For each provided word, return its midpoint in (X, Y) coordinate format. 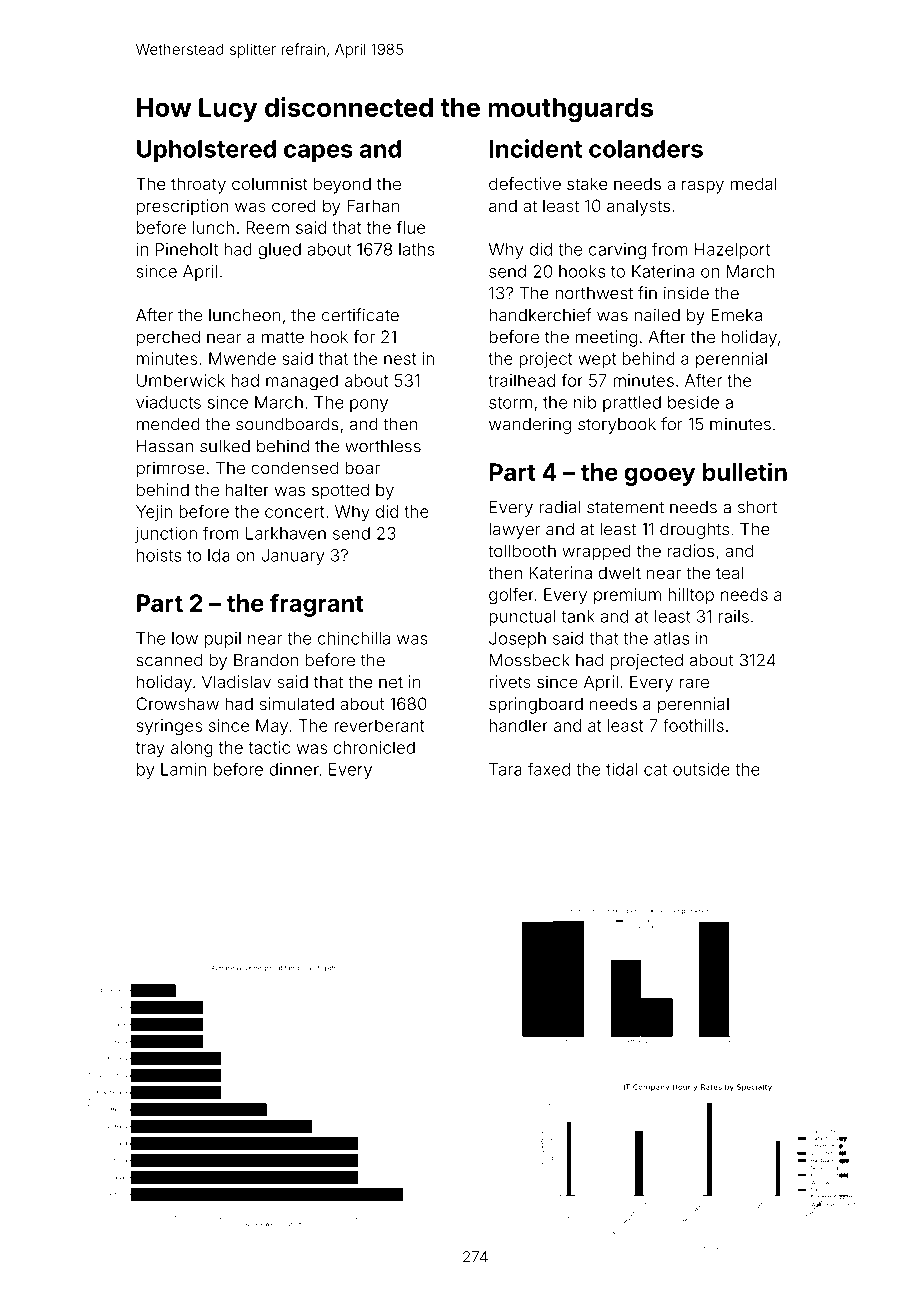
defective (525, 183)
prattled (632, 404)
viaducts (168, 402)
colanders (646, 149)
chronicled (374, 747)
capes (318, 153)
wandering (530, 426)
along (192, 749)
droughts (694, 531)
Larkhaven (286, 533)
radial (559, 507)
